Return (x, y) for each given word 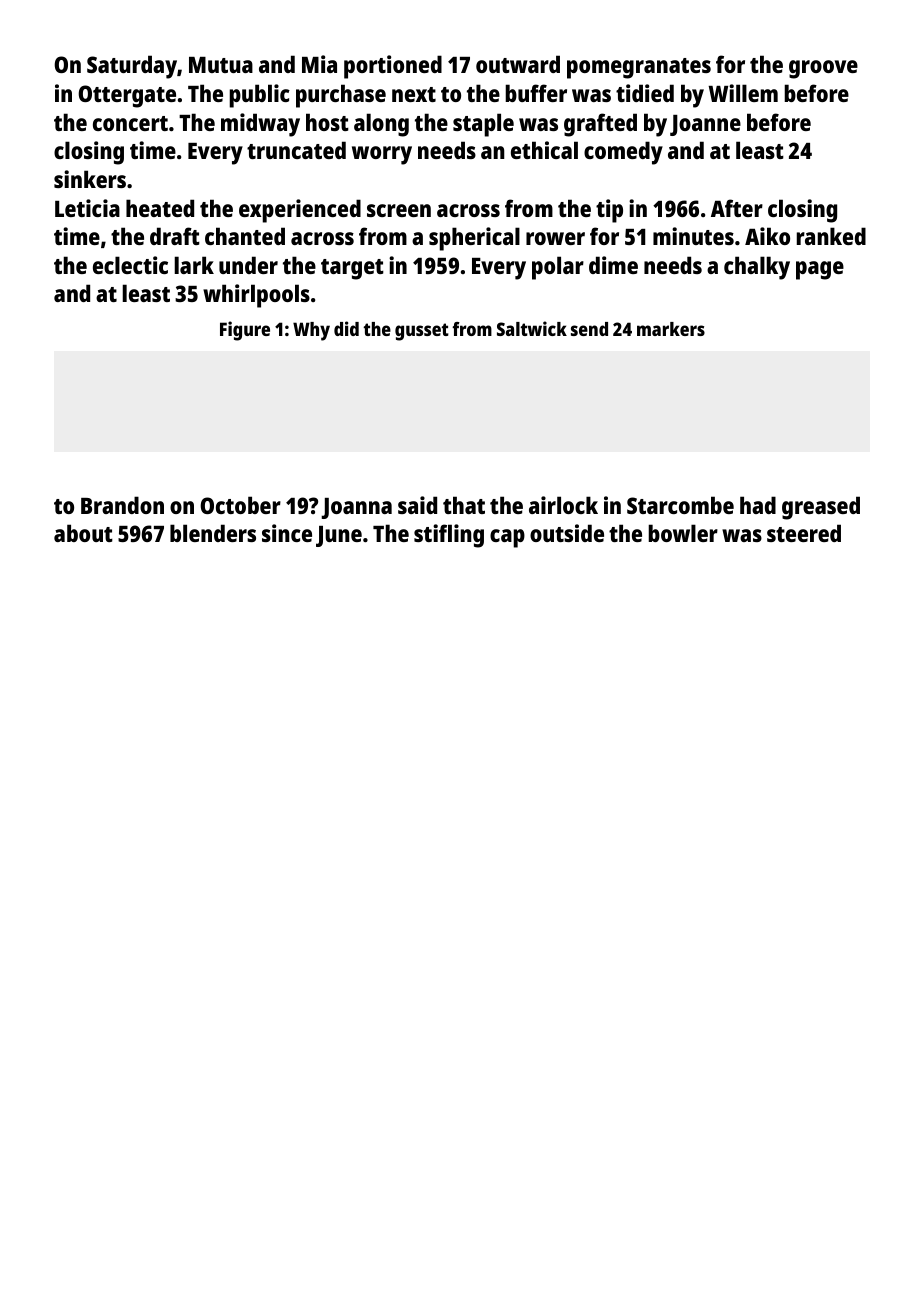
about (83, 533)
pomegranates (639, 68)
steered (804, 533)
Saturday (132, 67)
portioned (393, 67)
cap (507, 538)
